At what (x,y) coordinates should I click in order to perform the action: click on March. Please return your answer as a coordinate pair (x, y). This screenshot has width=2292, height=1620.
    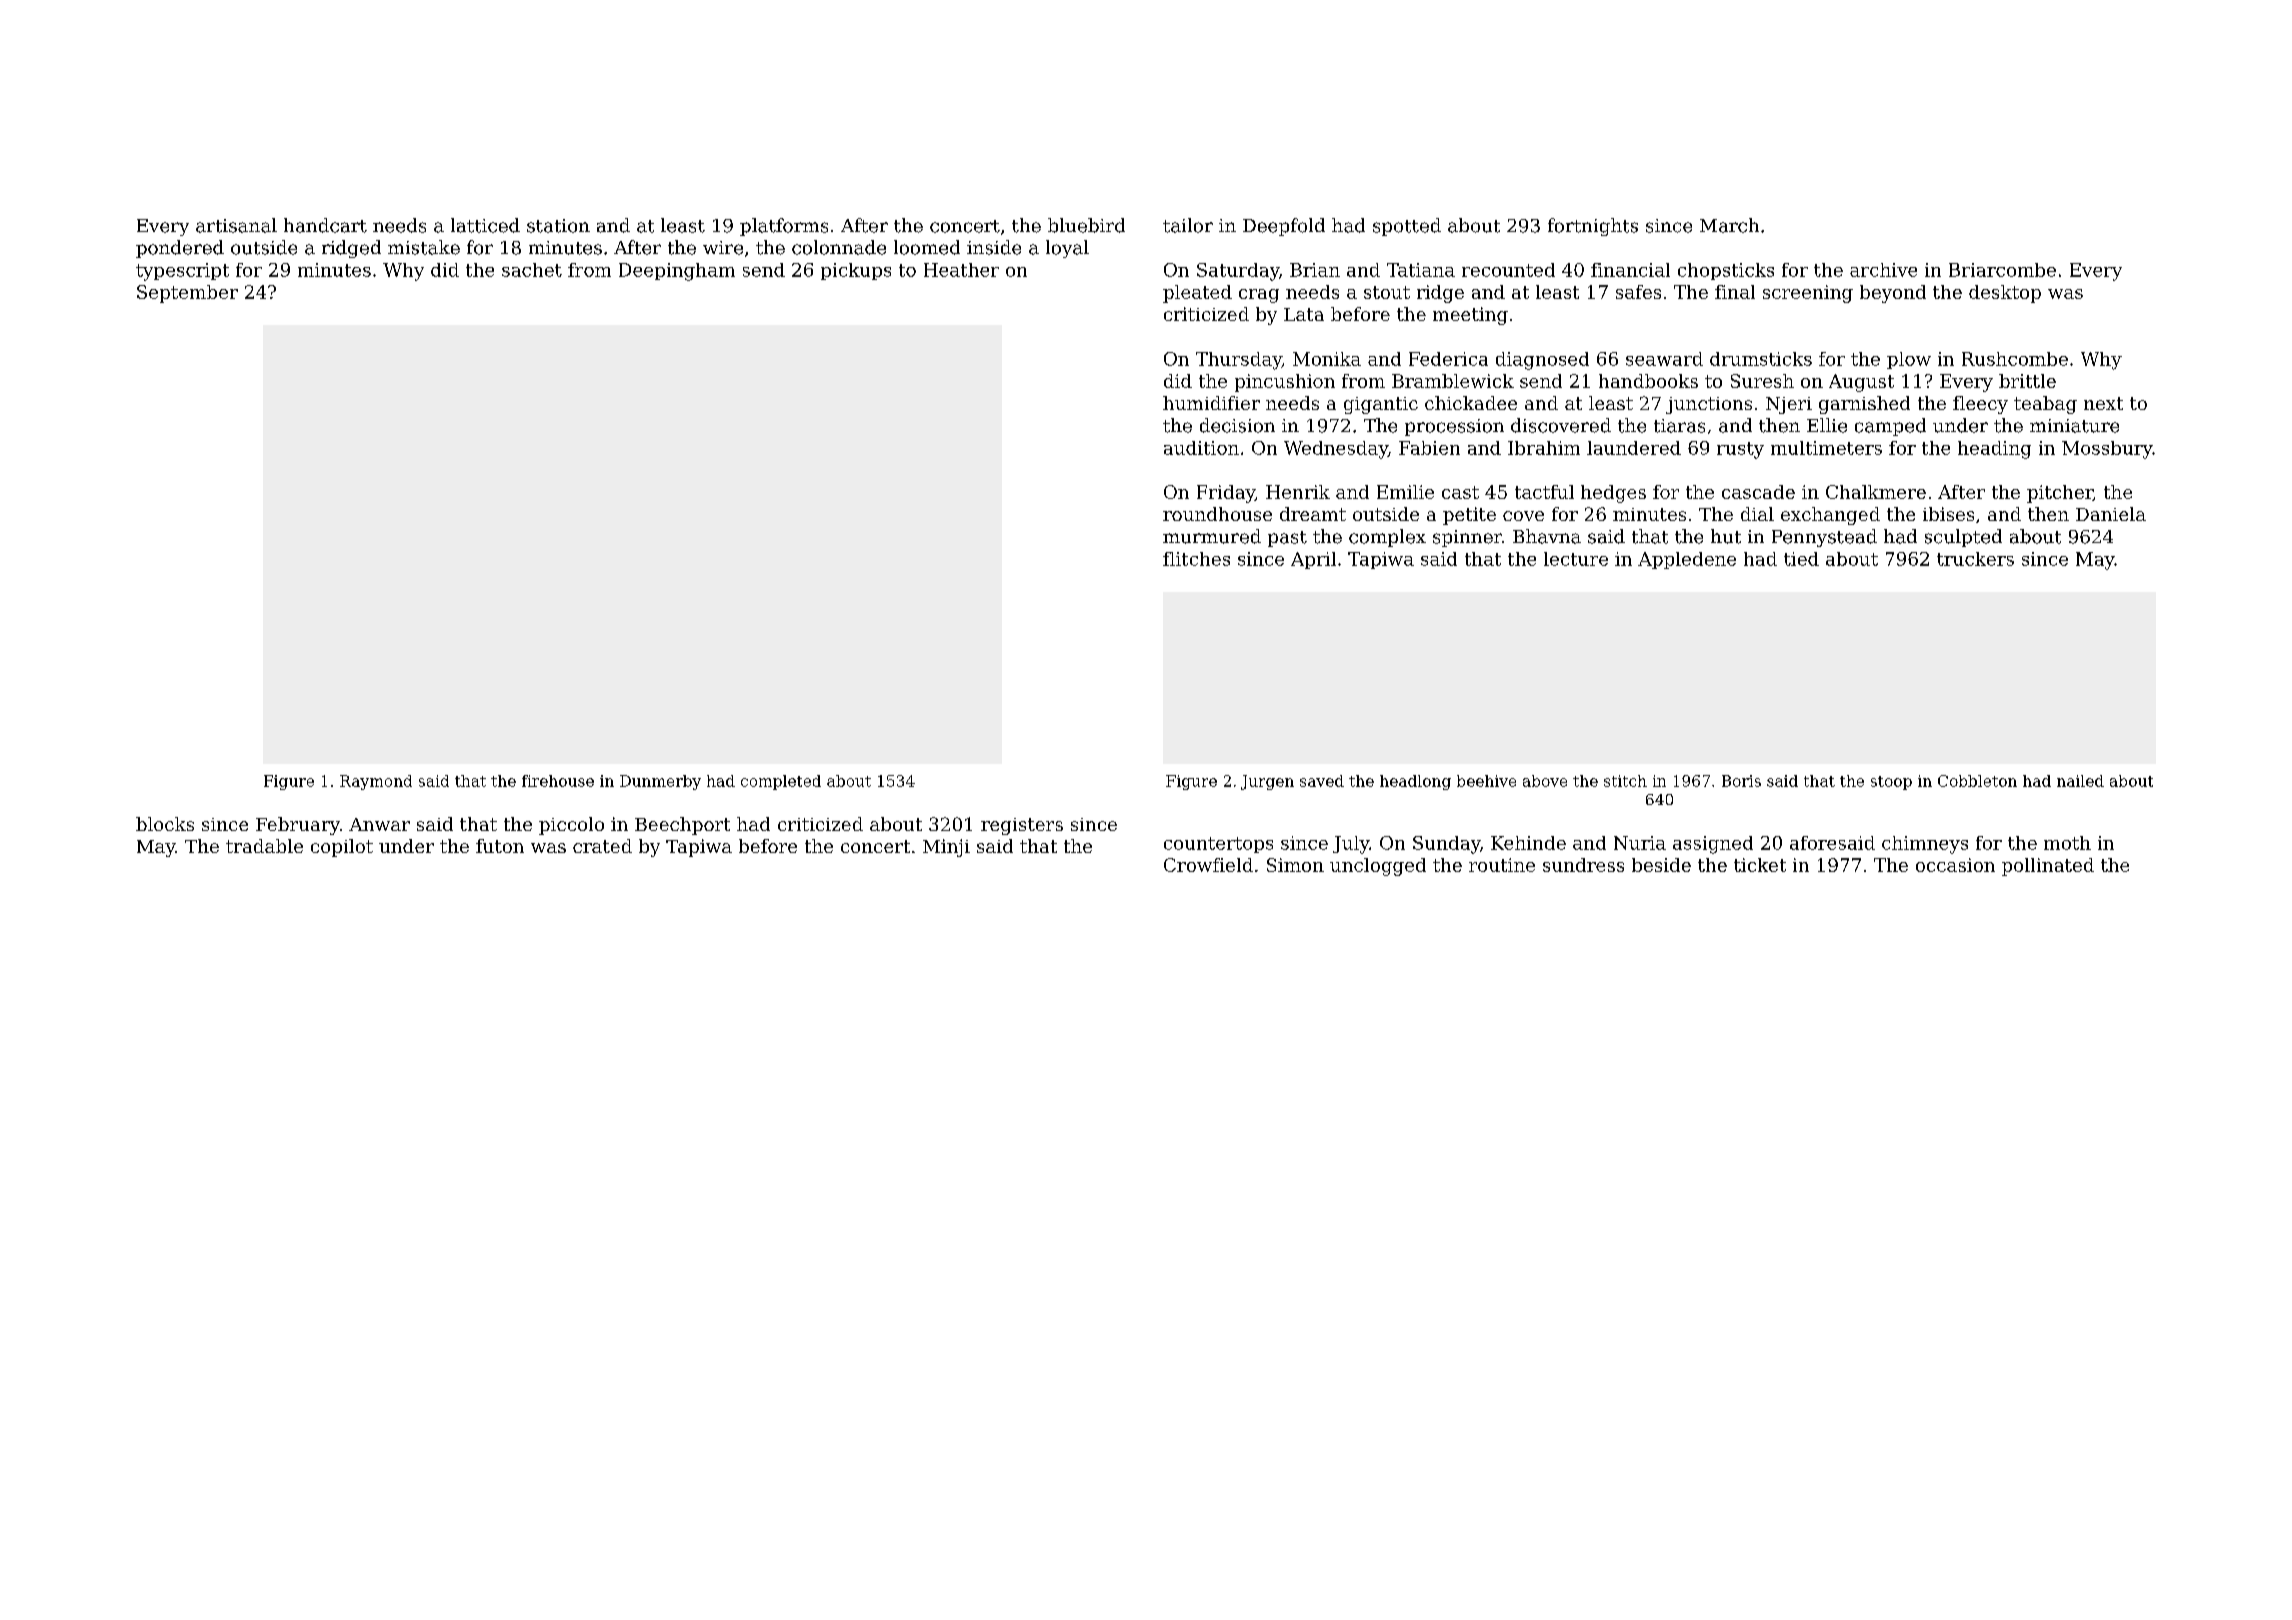
    Looking at the image, I should click on (1729, 225).
